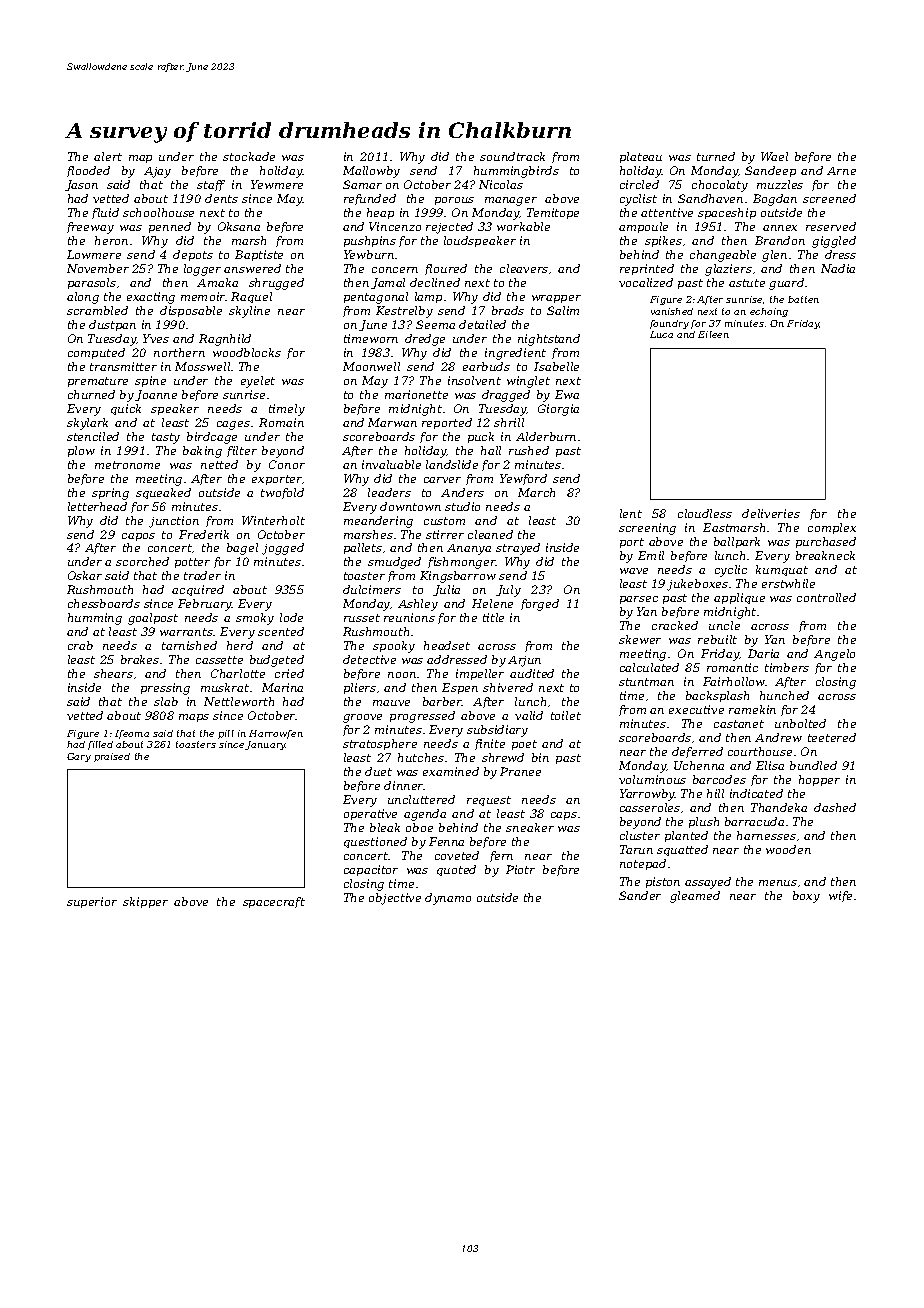 Image resolution: width=924 pixels, height=1308 pixels. Describe the element at coordinates (806, 897) in the document. I see `boxy` at that location.
